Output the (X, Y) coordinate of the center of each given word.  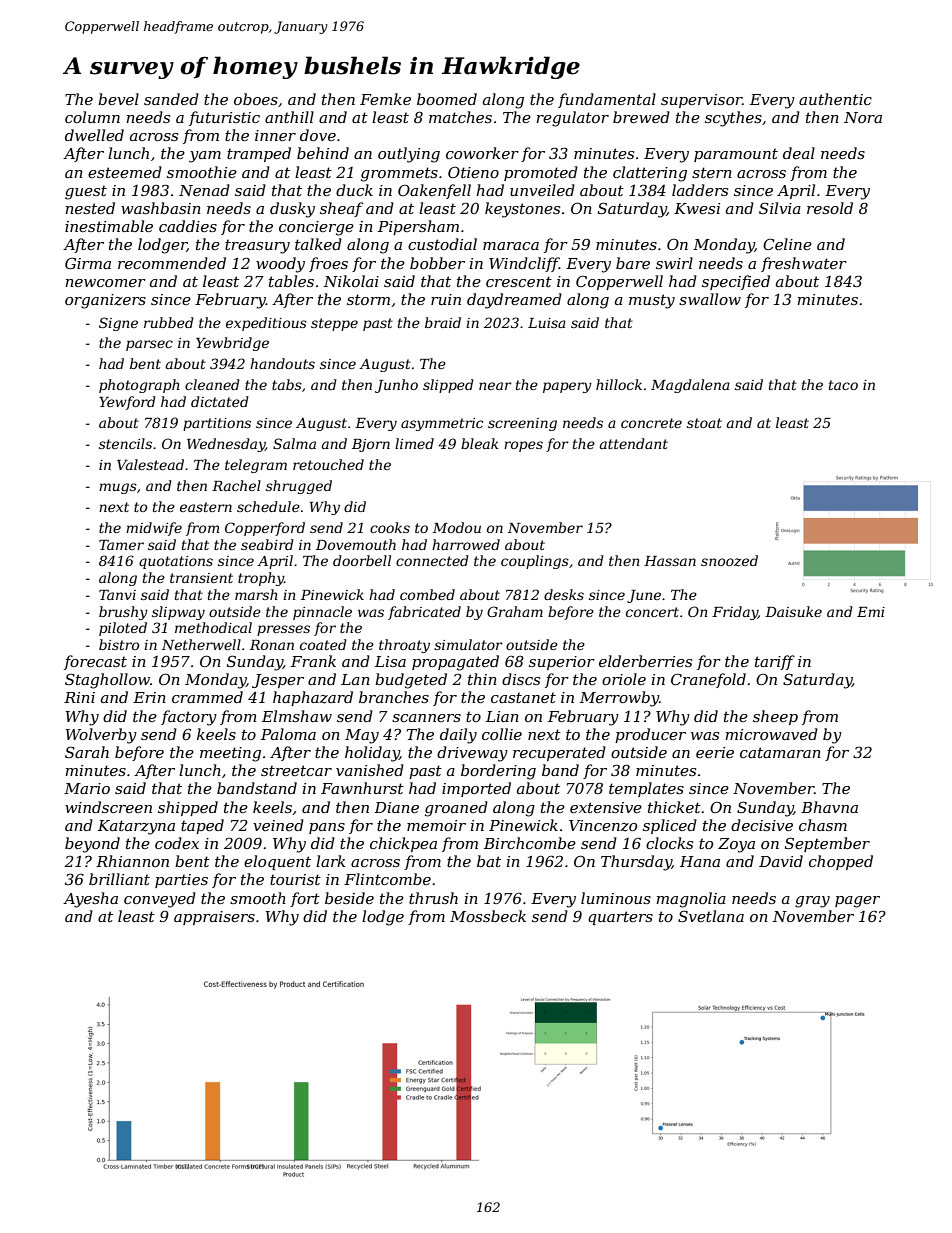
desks (564, 594)
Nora (863, 117)
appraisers (214, 918)
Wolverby (101, 736)
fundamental (607, 100)
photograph (139, 386)
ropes (523, 446)
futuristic (224, 118)
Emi (871, 612)
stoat (704, 423)
